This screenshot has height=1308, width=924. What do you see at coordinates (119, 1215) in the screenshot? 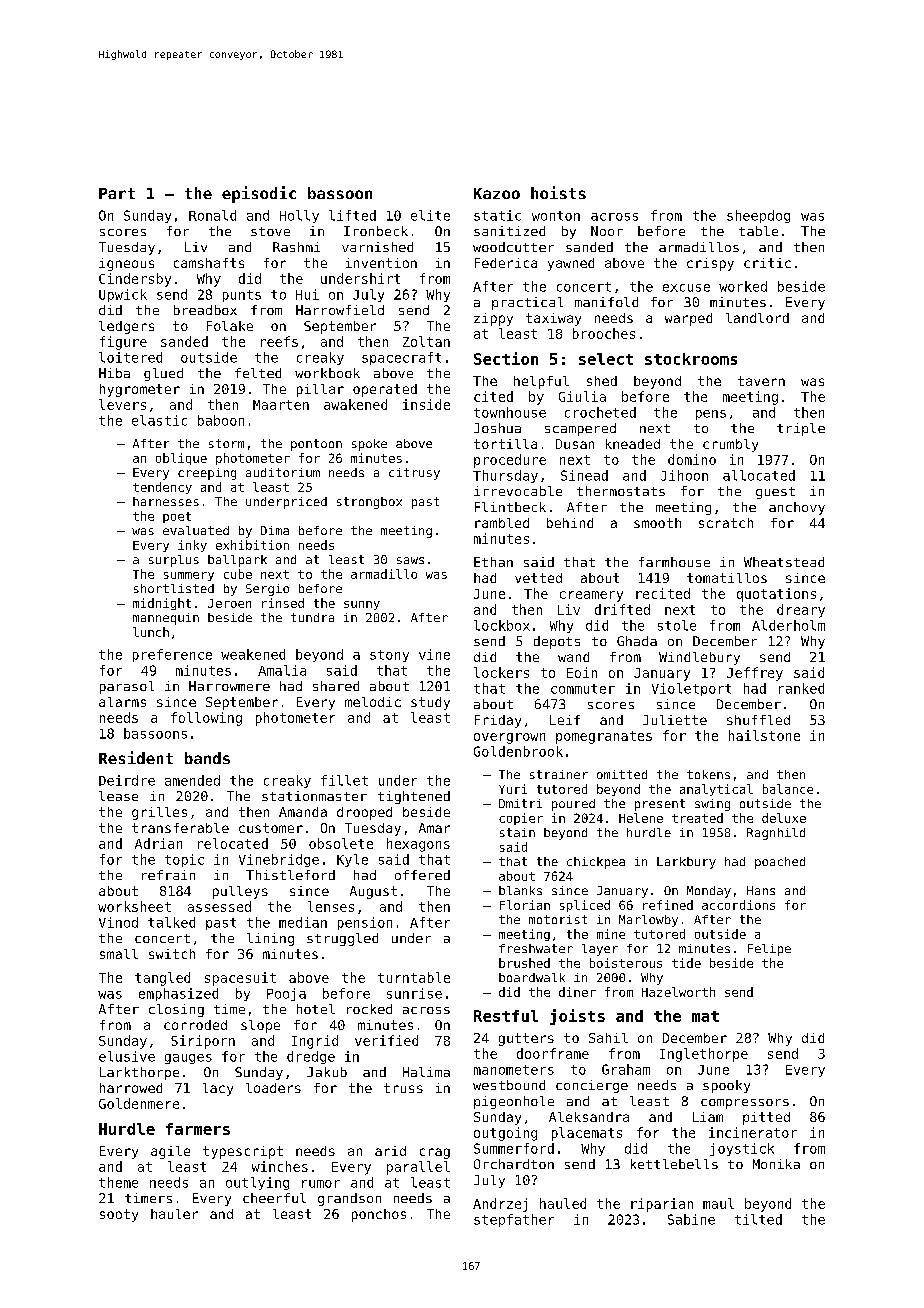
I see `sooty` at bounding box center [119, 1215].
